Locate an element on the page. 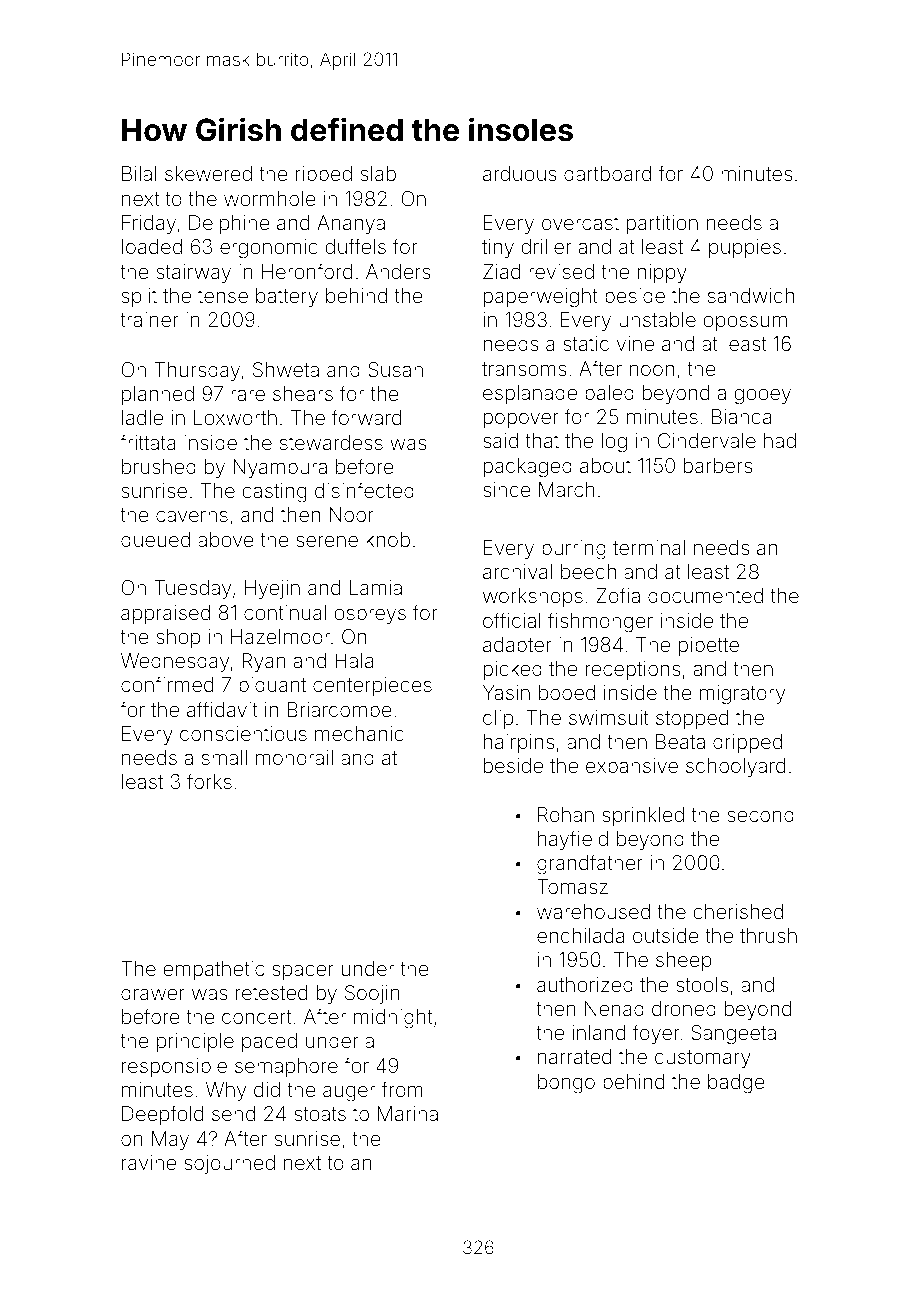  wormhole is located at coordinates (270, 198).
